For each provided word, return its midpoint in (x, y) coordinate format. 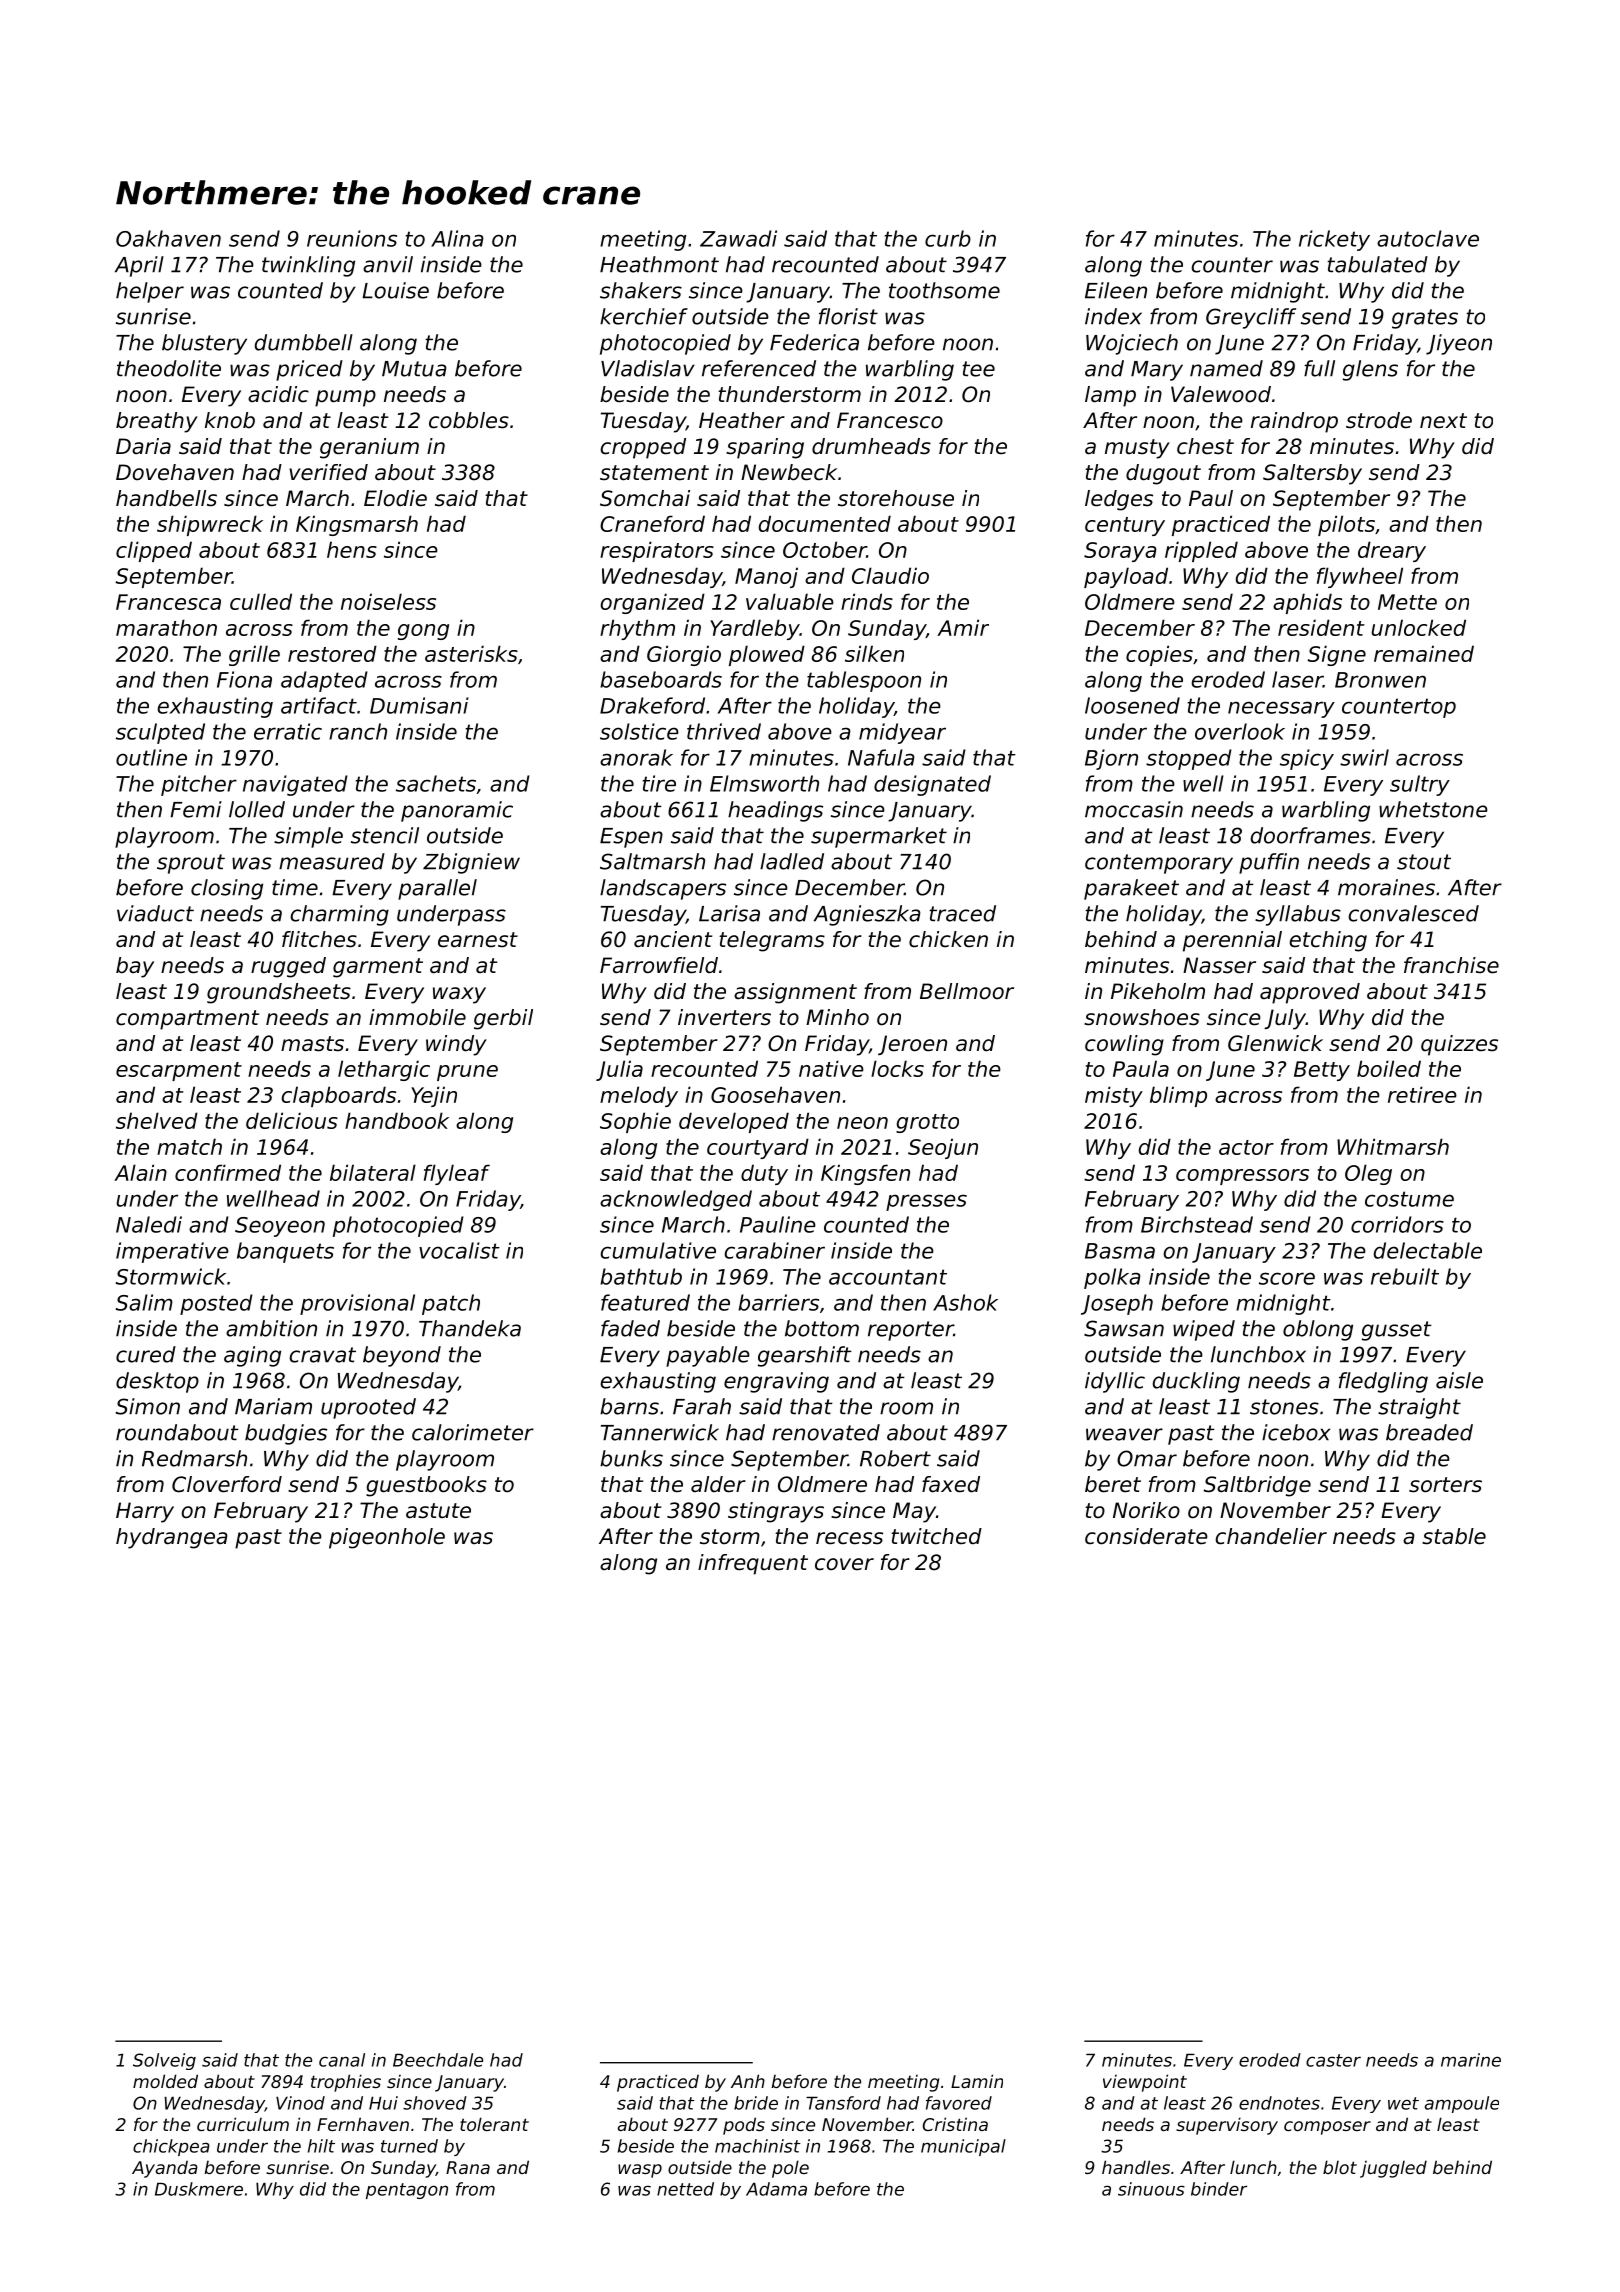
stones (1284, 1407)
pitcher (199, 785)
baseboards (661, 679)
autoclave (1428, 238)
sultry (1420, 785)
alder (718, 1484)
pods (744, 2126)
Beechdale (438, 2060)
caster (1333, 2060)
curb (948, 238)
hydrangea (172, 1538)
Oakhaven (168, 238)
